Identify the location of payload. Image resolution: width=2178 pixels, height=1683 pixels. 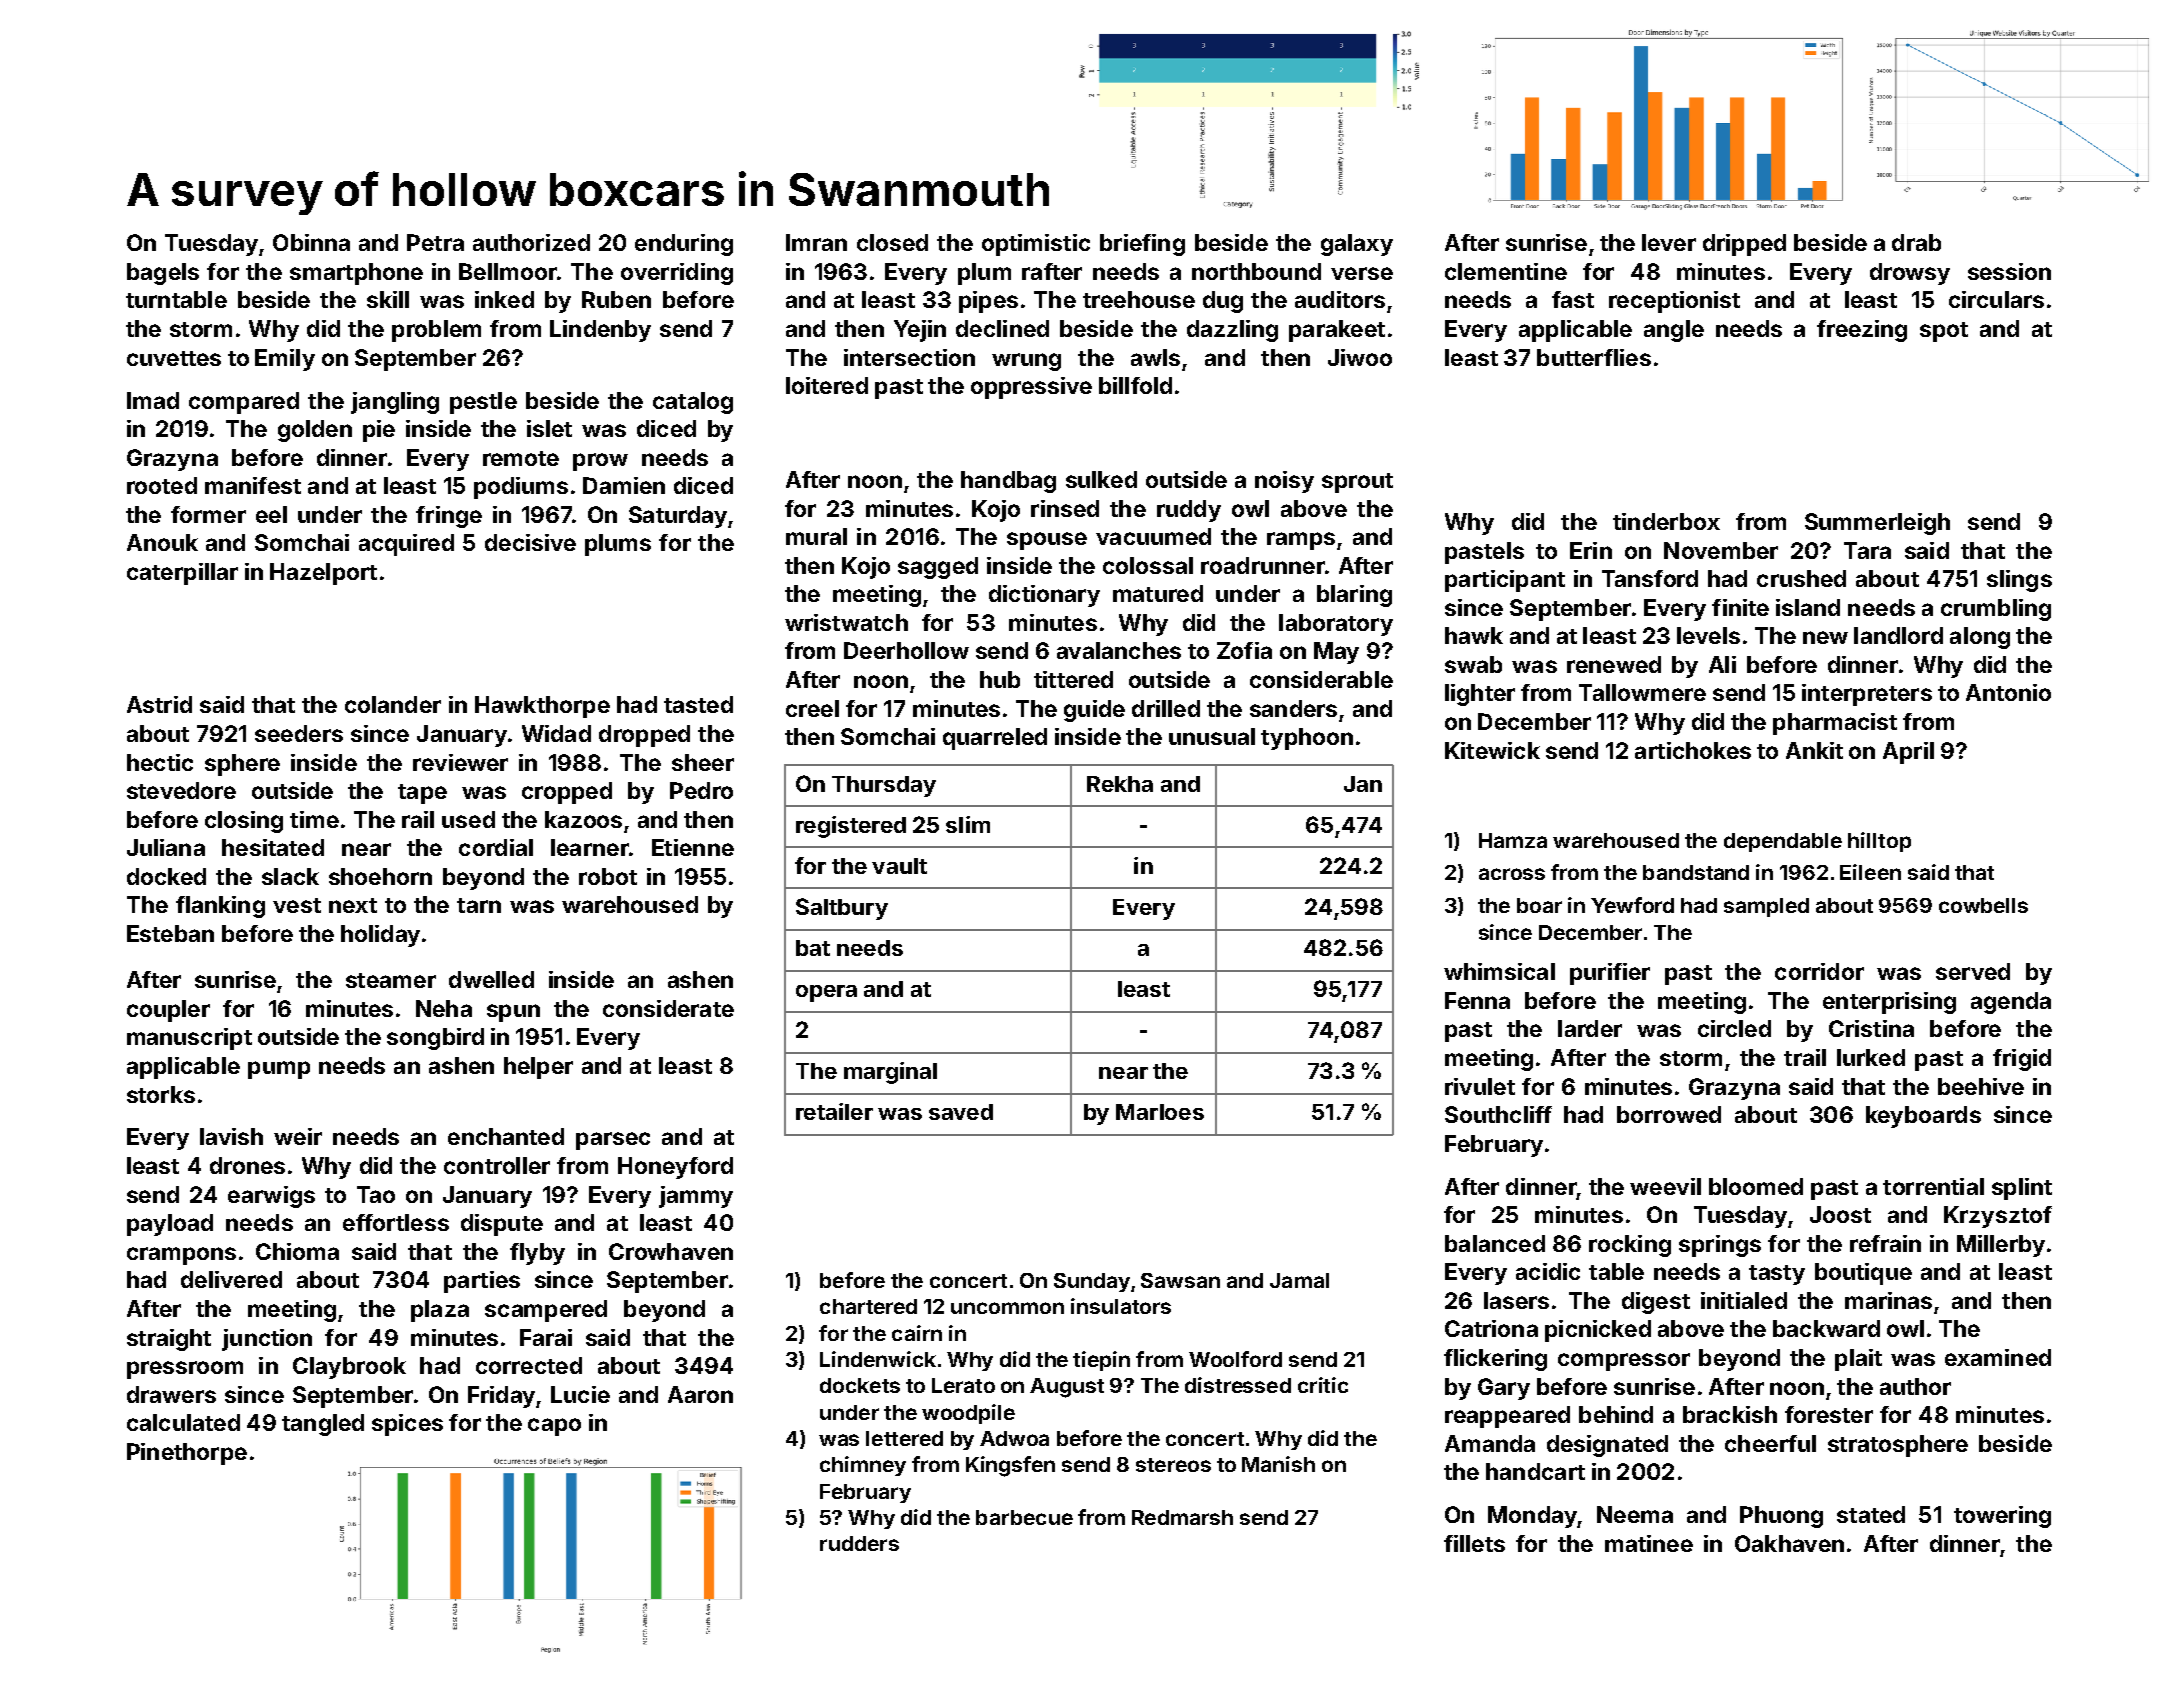
(170, 1225).
